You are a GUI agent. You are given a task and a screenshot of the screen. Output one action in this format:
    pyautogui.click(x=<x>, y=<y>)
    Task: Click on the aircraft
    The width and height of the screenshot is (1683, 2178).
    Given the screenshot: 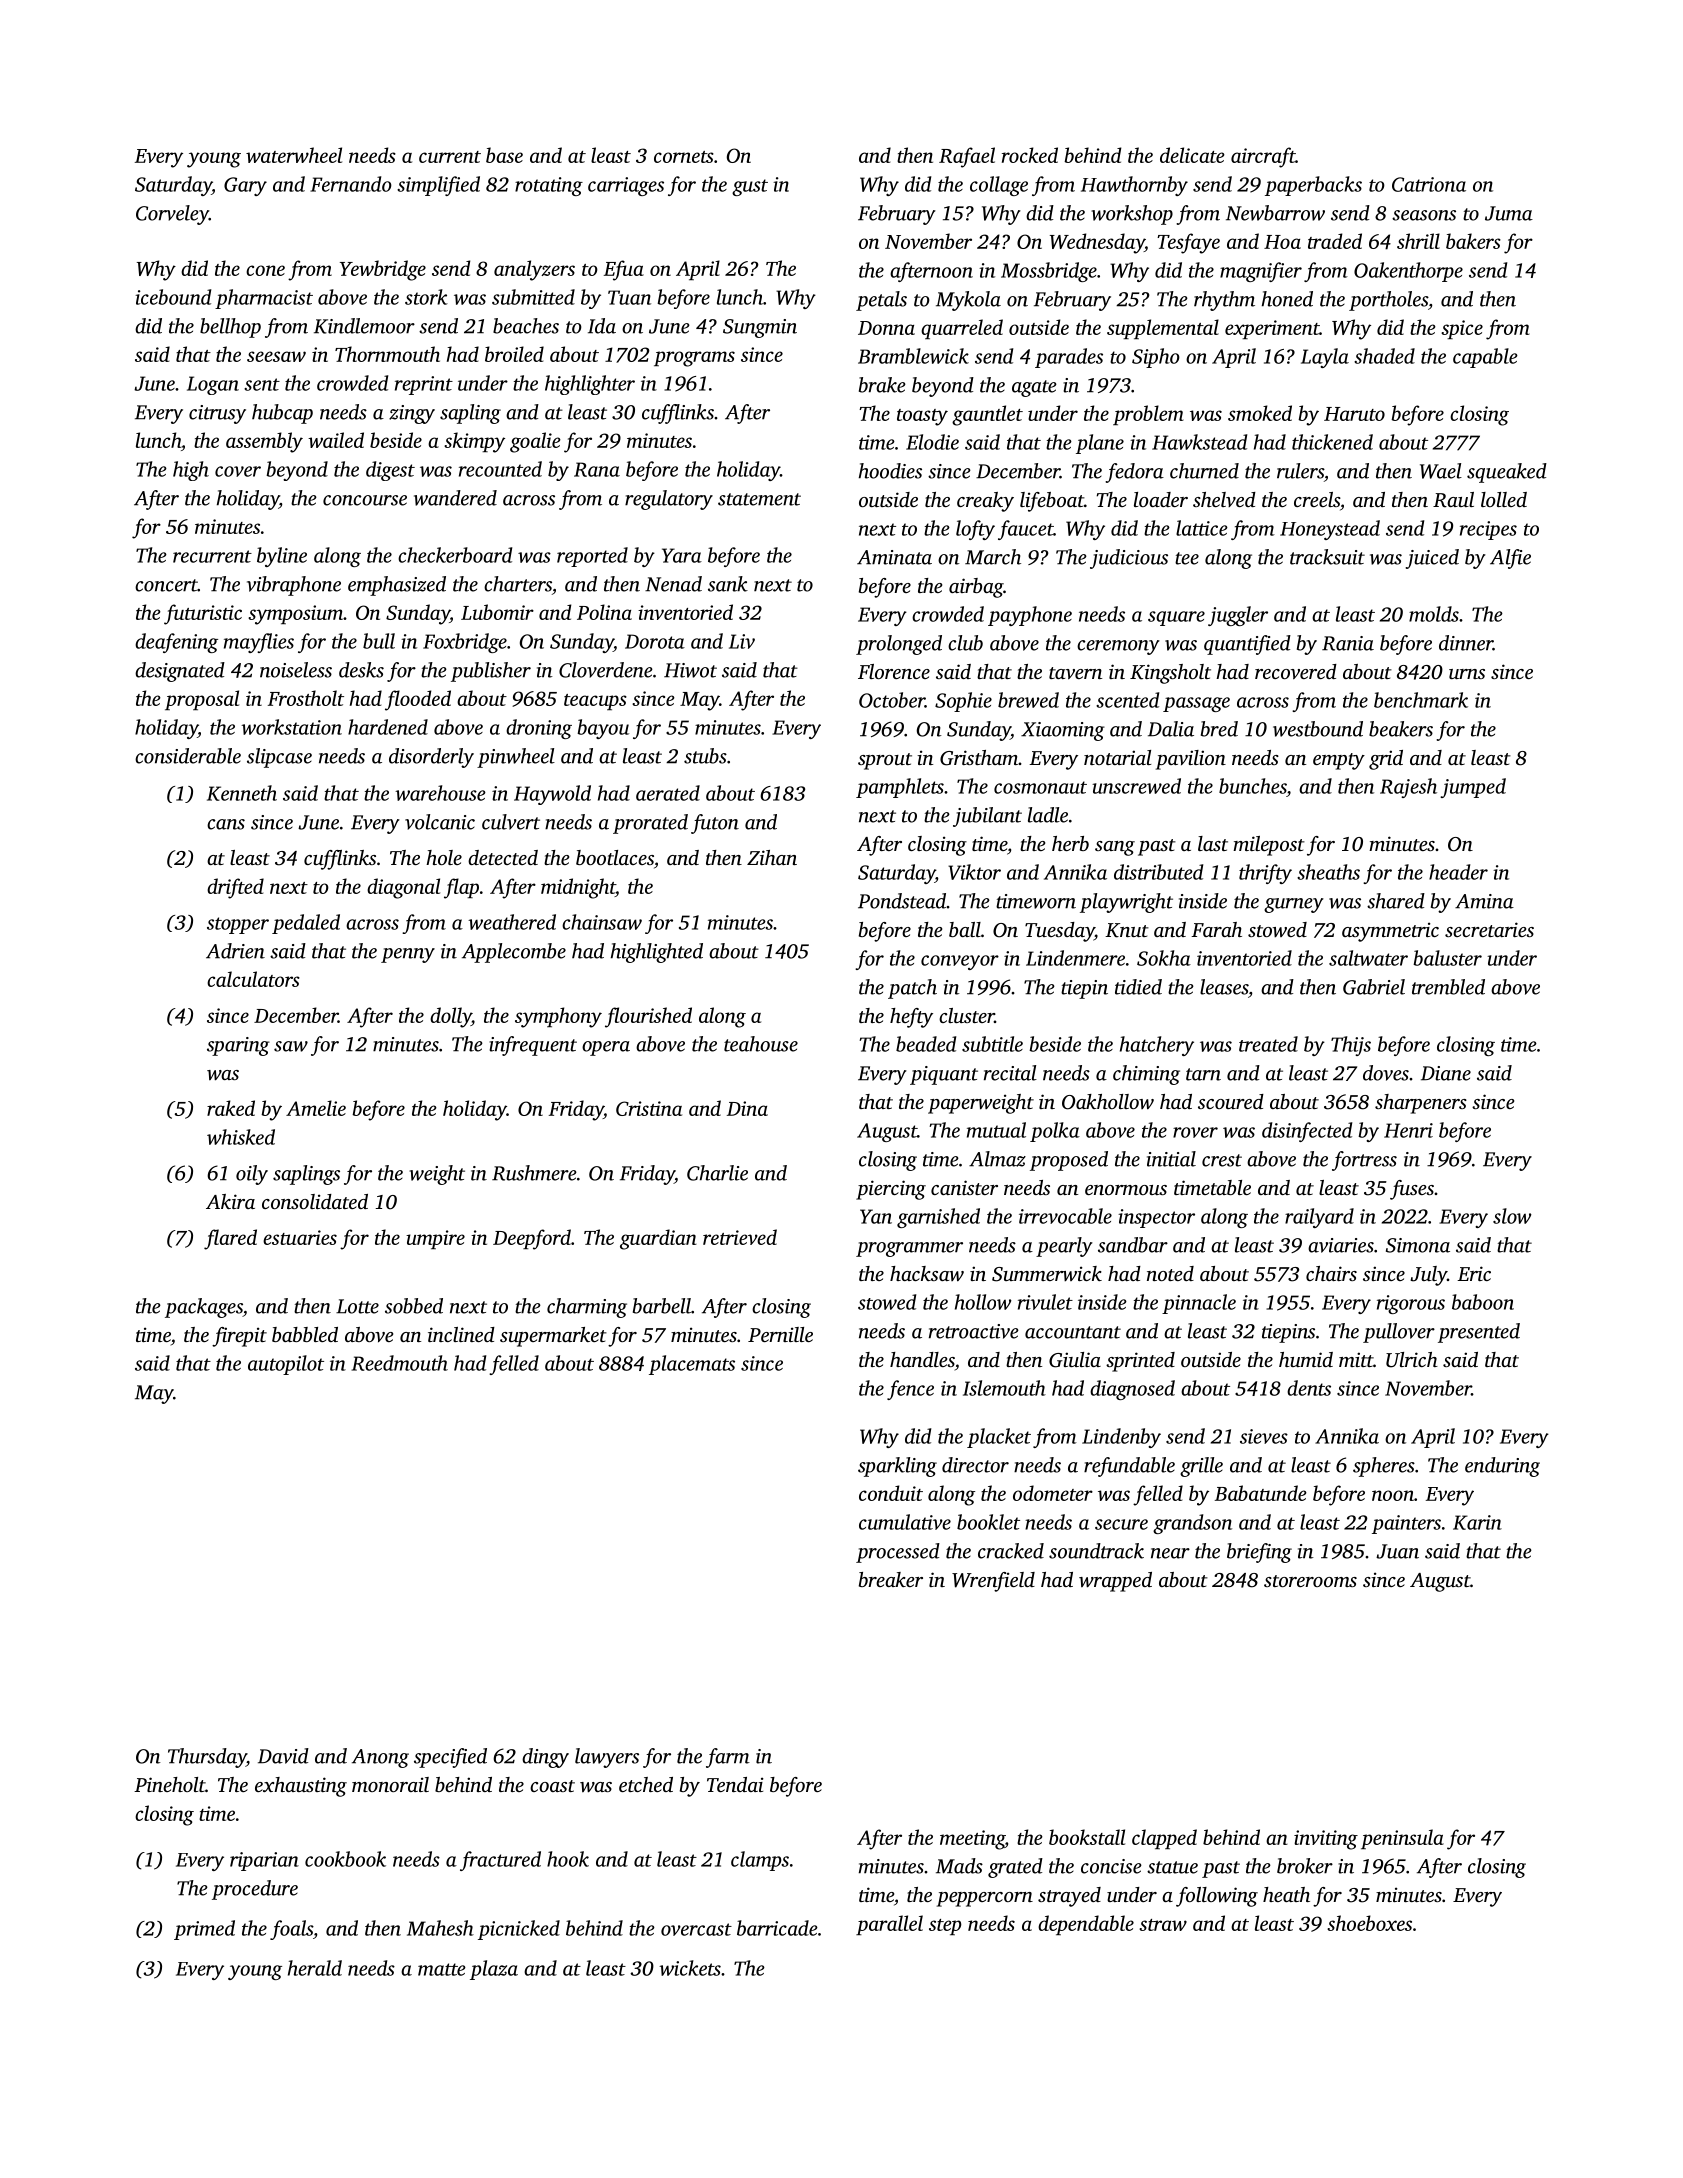 What is the action you would take?
    pyautogui.click(x=1263, y=157)
